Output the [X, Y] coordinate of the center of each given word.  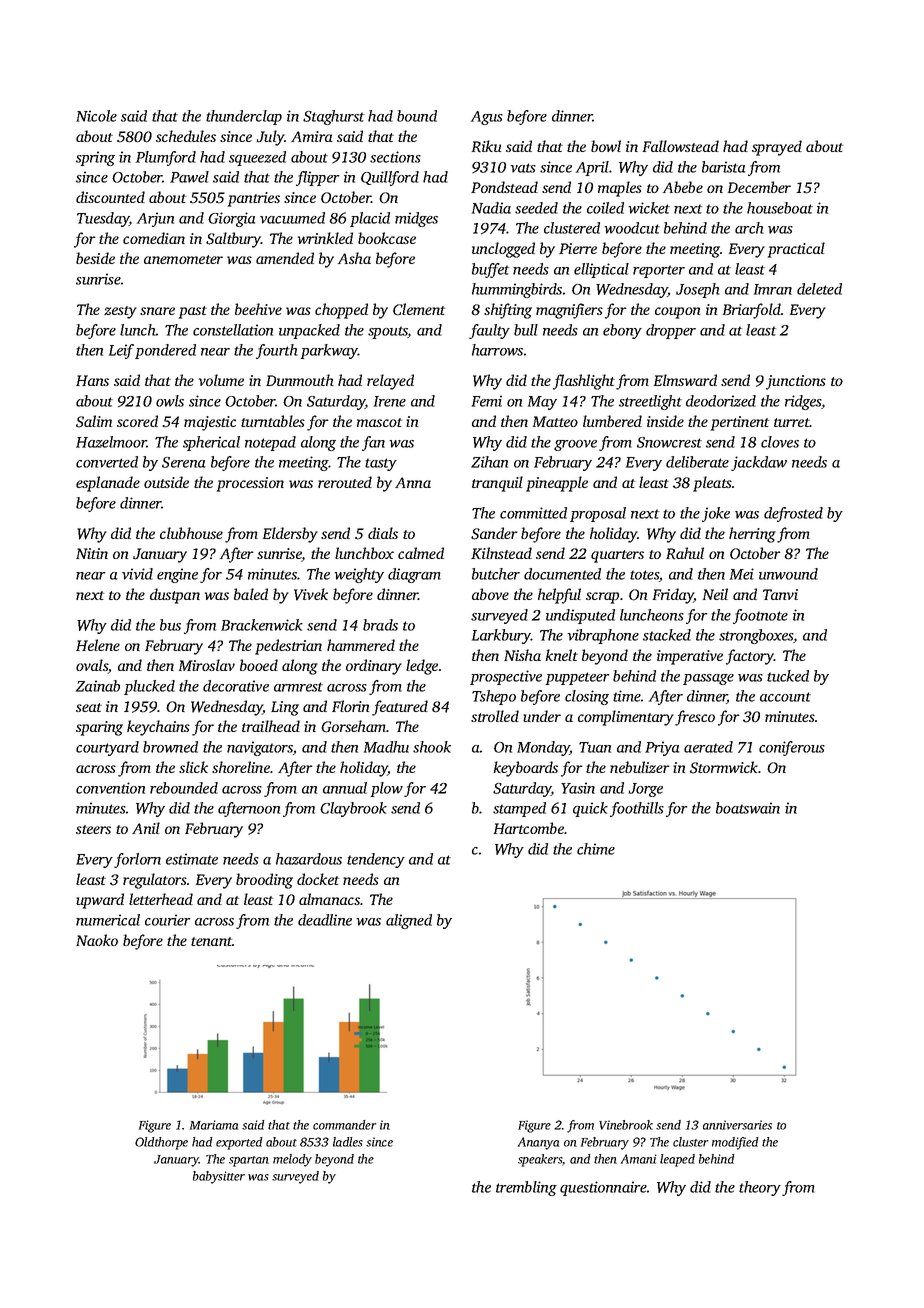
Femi [487, 401]
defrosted [793, 514]
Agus [487, 118]
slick [193, 767]
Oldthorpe [161, 1143]
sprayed [777, 148]
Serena [183, 462]
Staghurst [333, 117]
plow [387, 789]
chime [596, 849]
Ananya [538, 1143]
